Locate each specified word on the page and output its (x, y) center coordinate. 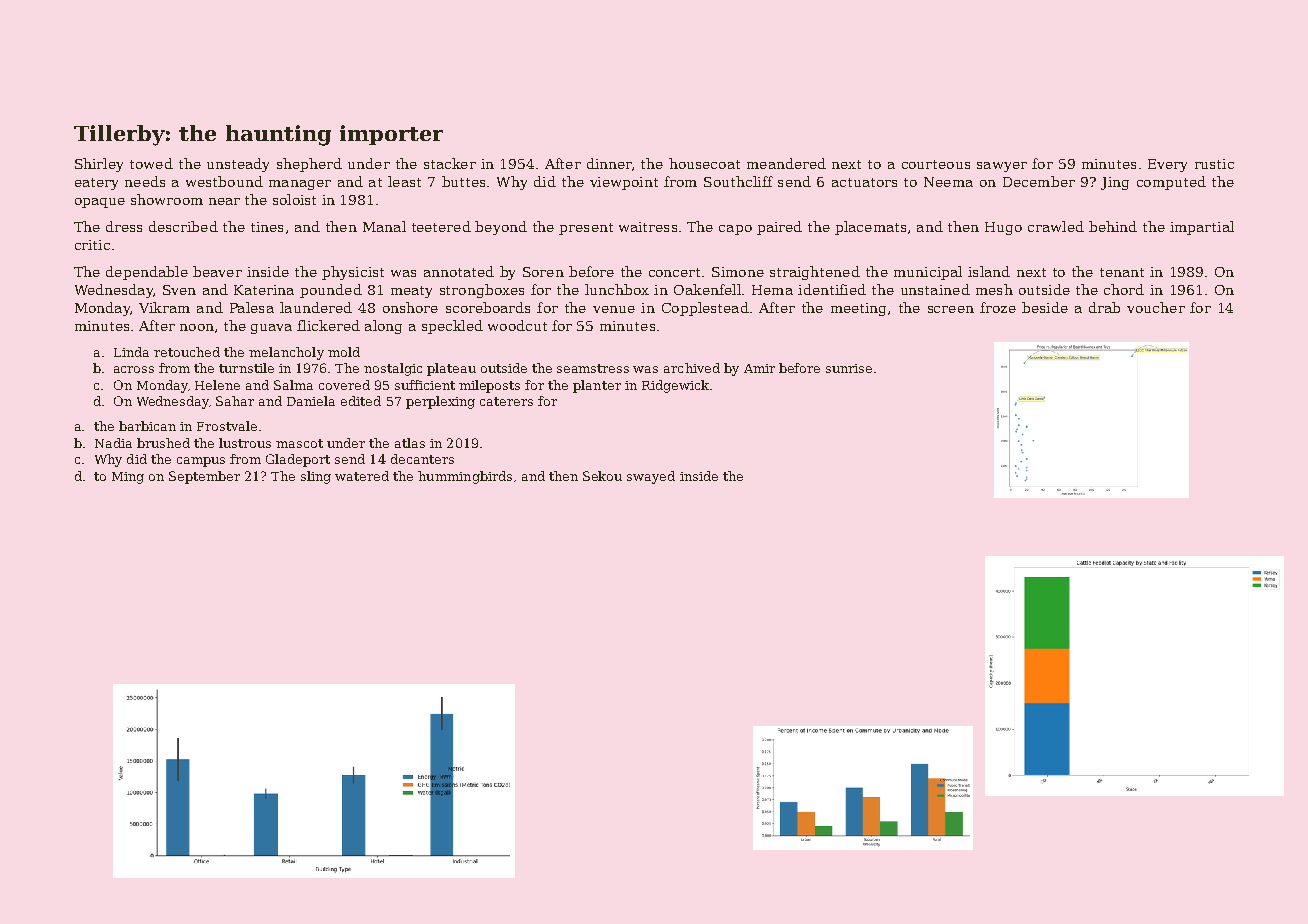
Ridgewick (675, 386)
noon (197, 327)
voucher (1156, 307)
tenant (1122, 272)
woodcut (517, 325)
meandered (786, 163)
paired (779, 228)
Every (1167, 165)
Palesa (252, 307)
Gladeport (298, 460)
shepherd (309, 165)
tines (267, 227)
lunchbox (617, 289)
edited (361, 401)
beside (1045, 307)
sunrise (849, 368)
